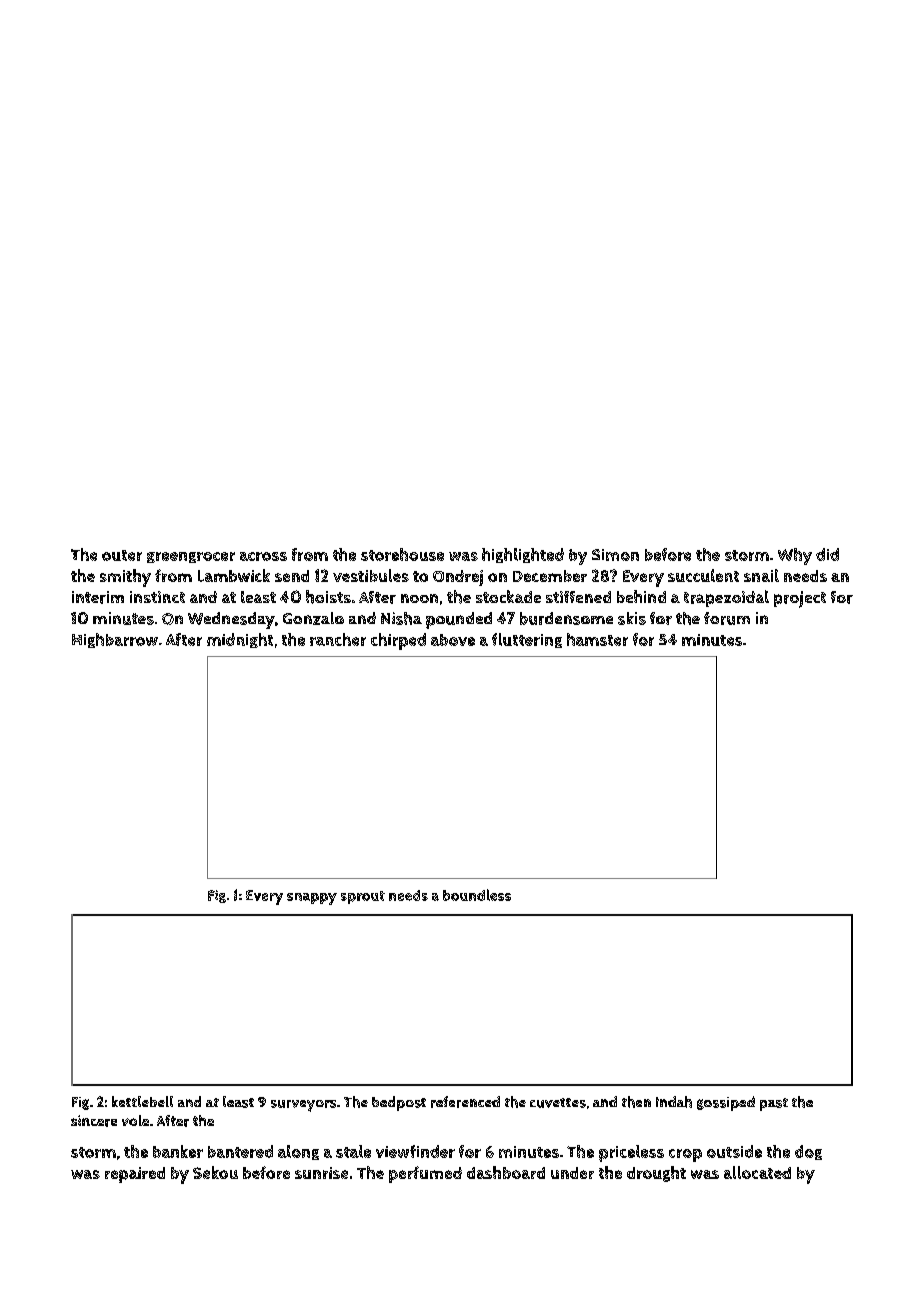 The height and width of the screenshot is (1314, 924). Describe the element at coordinates (363, 897) in the screenshot. I see `sprout` at that location.
